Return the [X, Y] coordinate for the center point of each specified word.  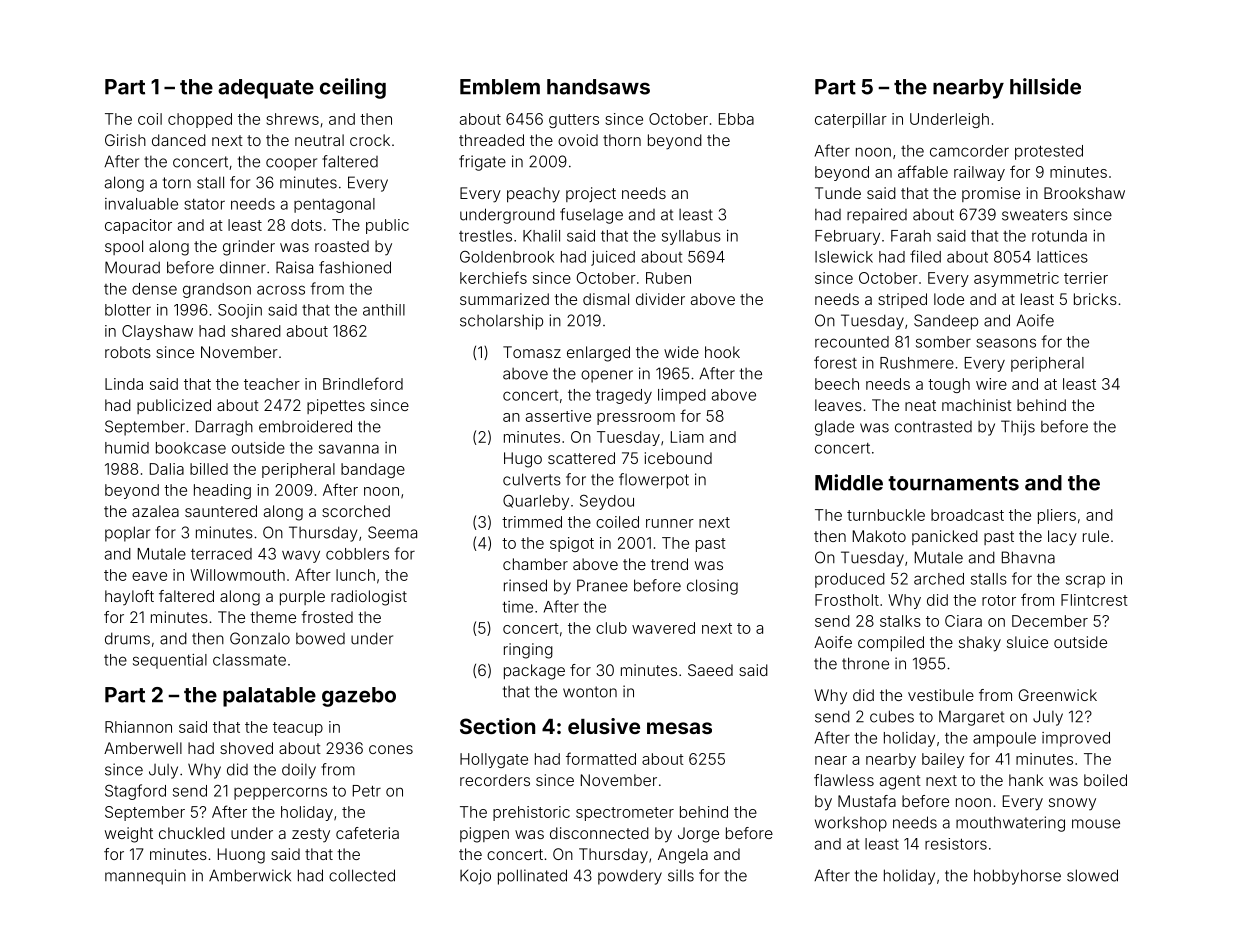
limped [682, 396]
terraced [221, 554]
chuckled [192, 833]
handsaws [598, 87]
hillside [1045, 86]
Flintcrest [1094, 600]
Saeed [710, 670]
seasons [1006, 343]
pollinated [532, 877]
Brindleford [363, 383]
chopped [200, 120]
